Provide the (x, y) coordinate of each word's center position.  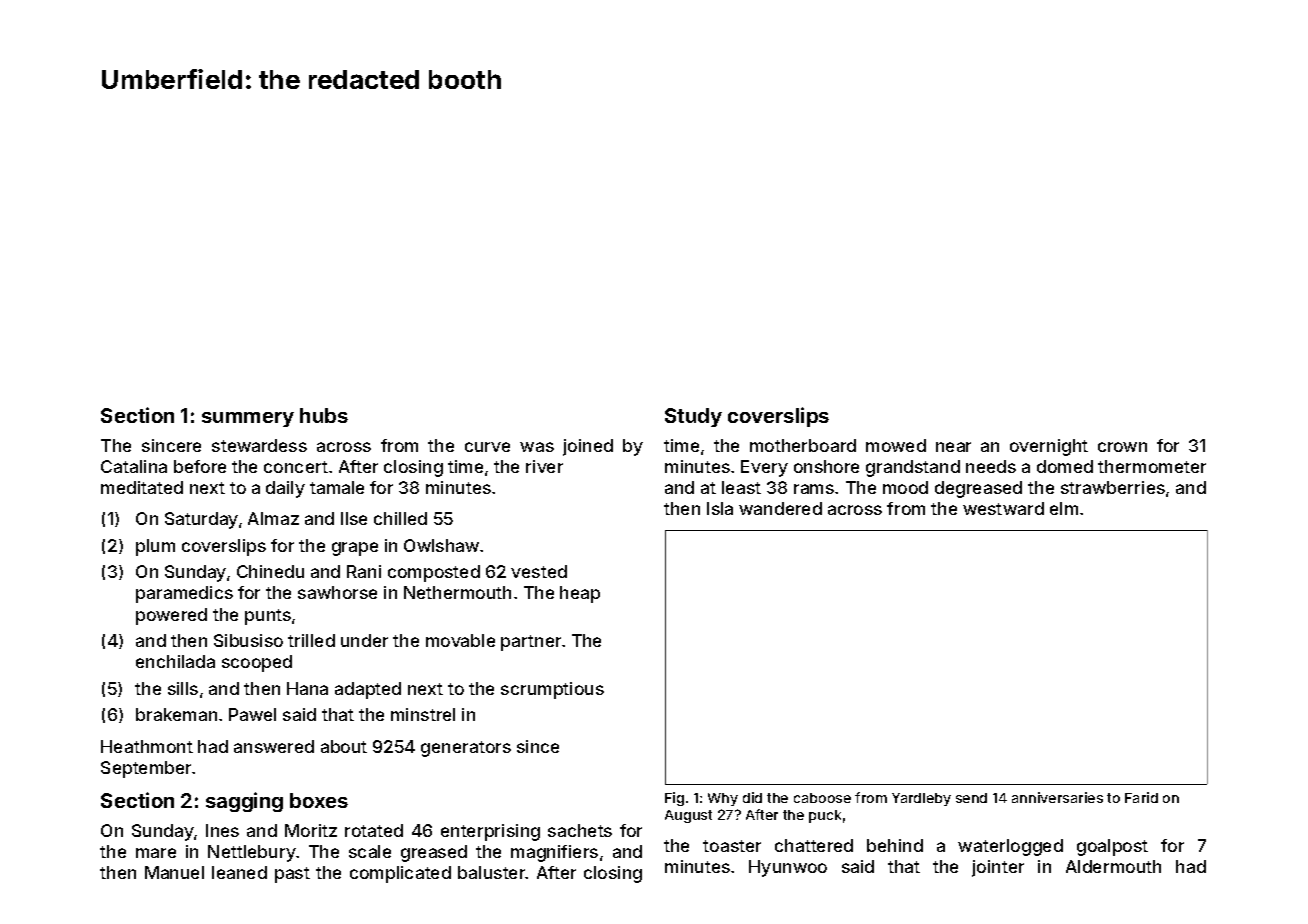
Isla (720, 508)
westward (1003, 508)
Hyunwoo (788, 868)
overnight (1049, 447)
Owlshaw (441, 545)
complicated (400, 874)
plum (155, 547)
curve (487, 447)
